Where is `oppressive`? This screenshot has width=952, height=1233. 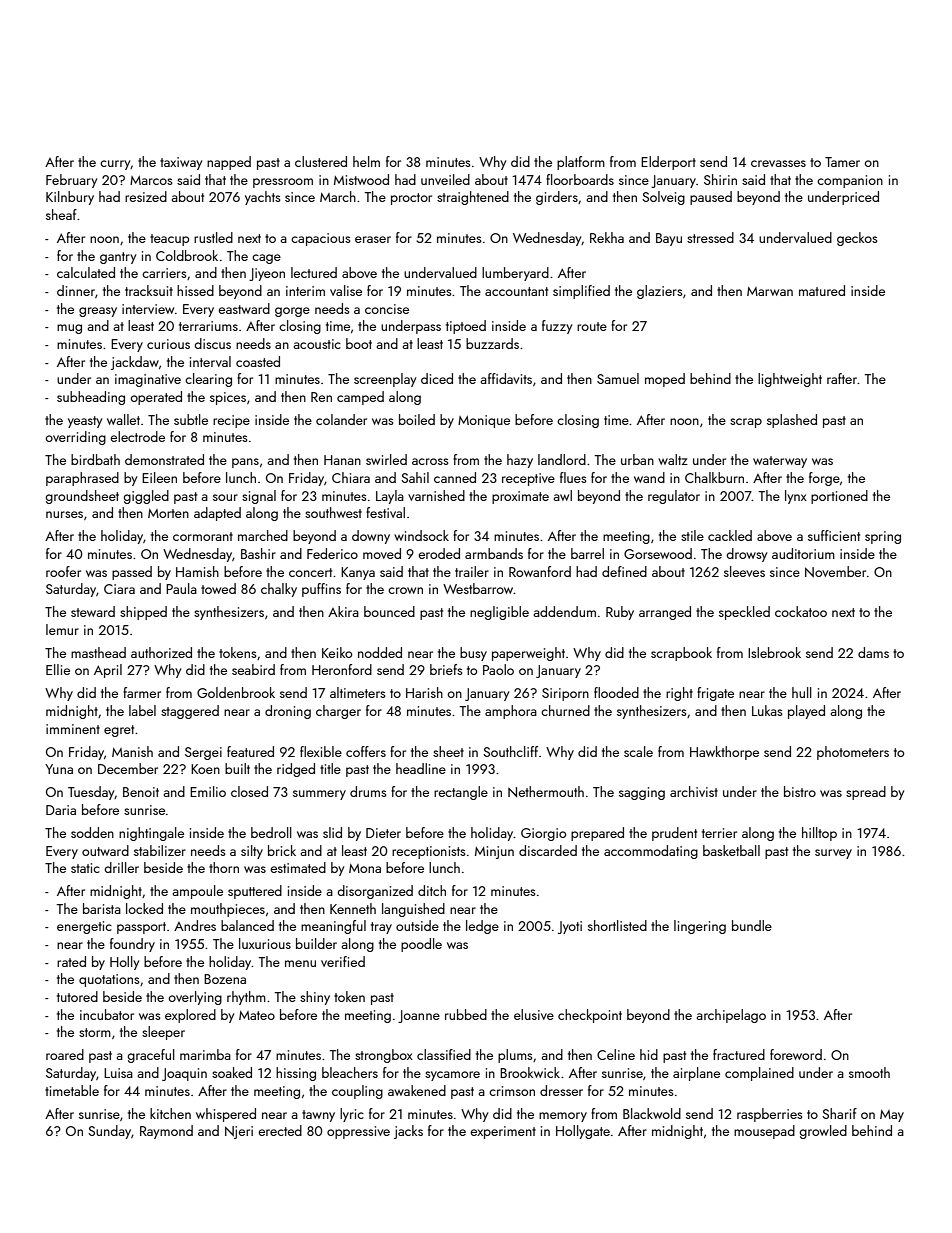 oppressive is located at coordinates (358, 1132).
